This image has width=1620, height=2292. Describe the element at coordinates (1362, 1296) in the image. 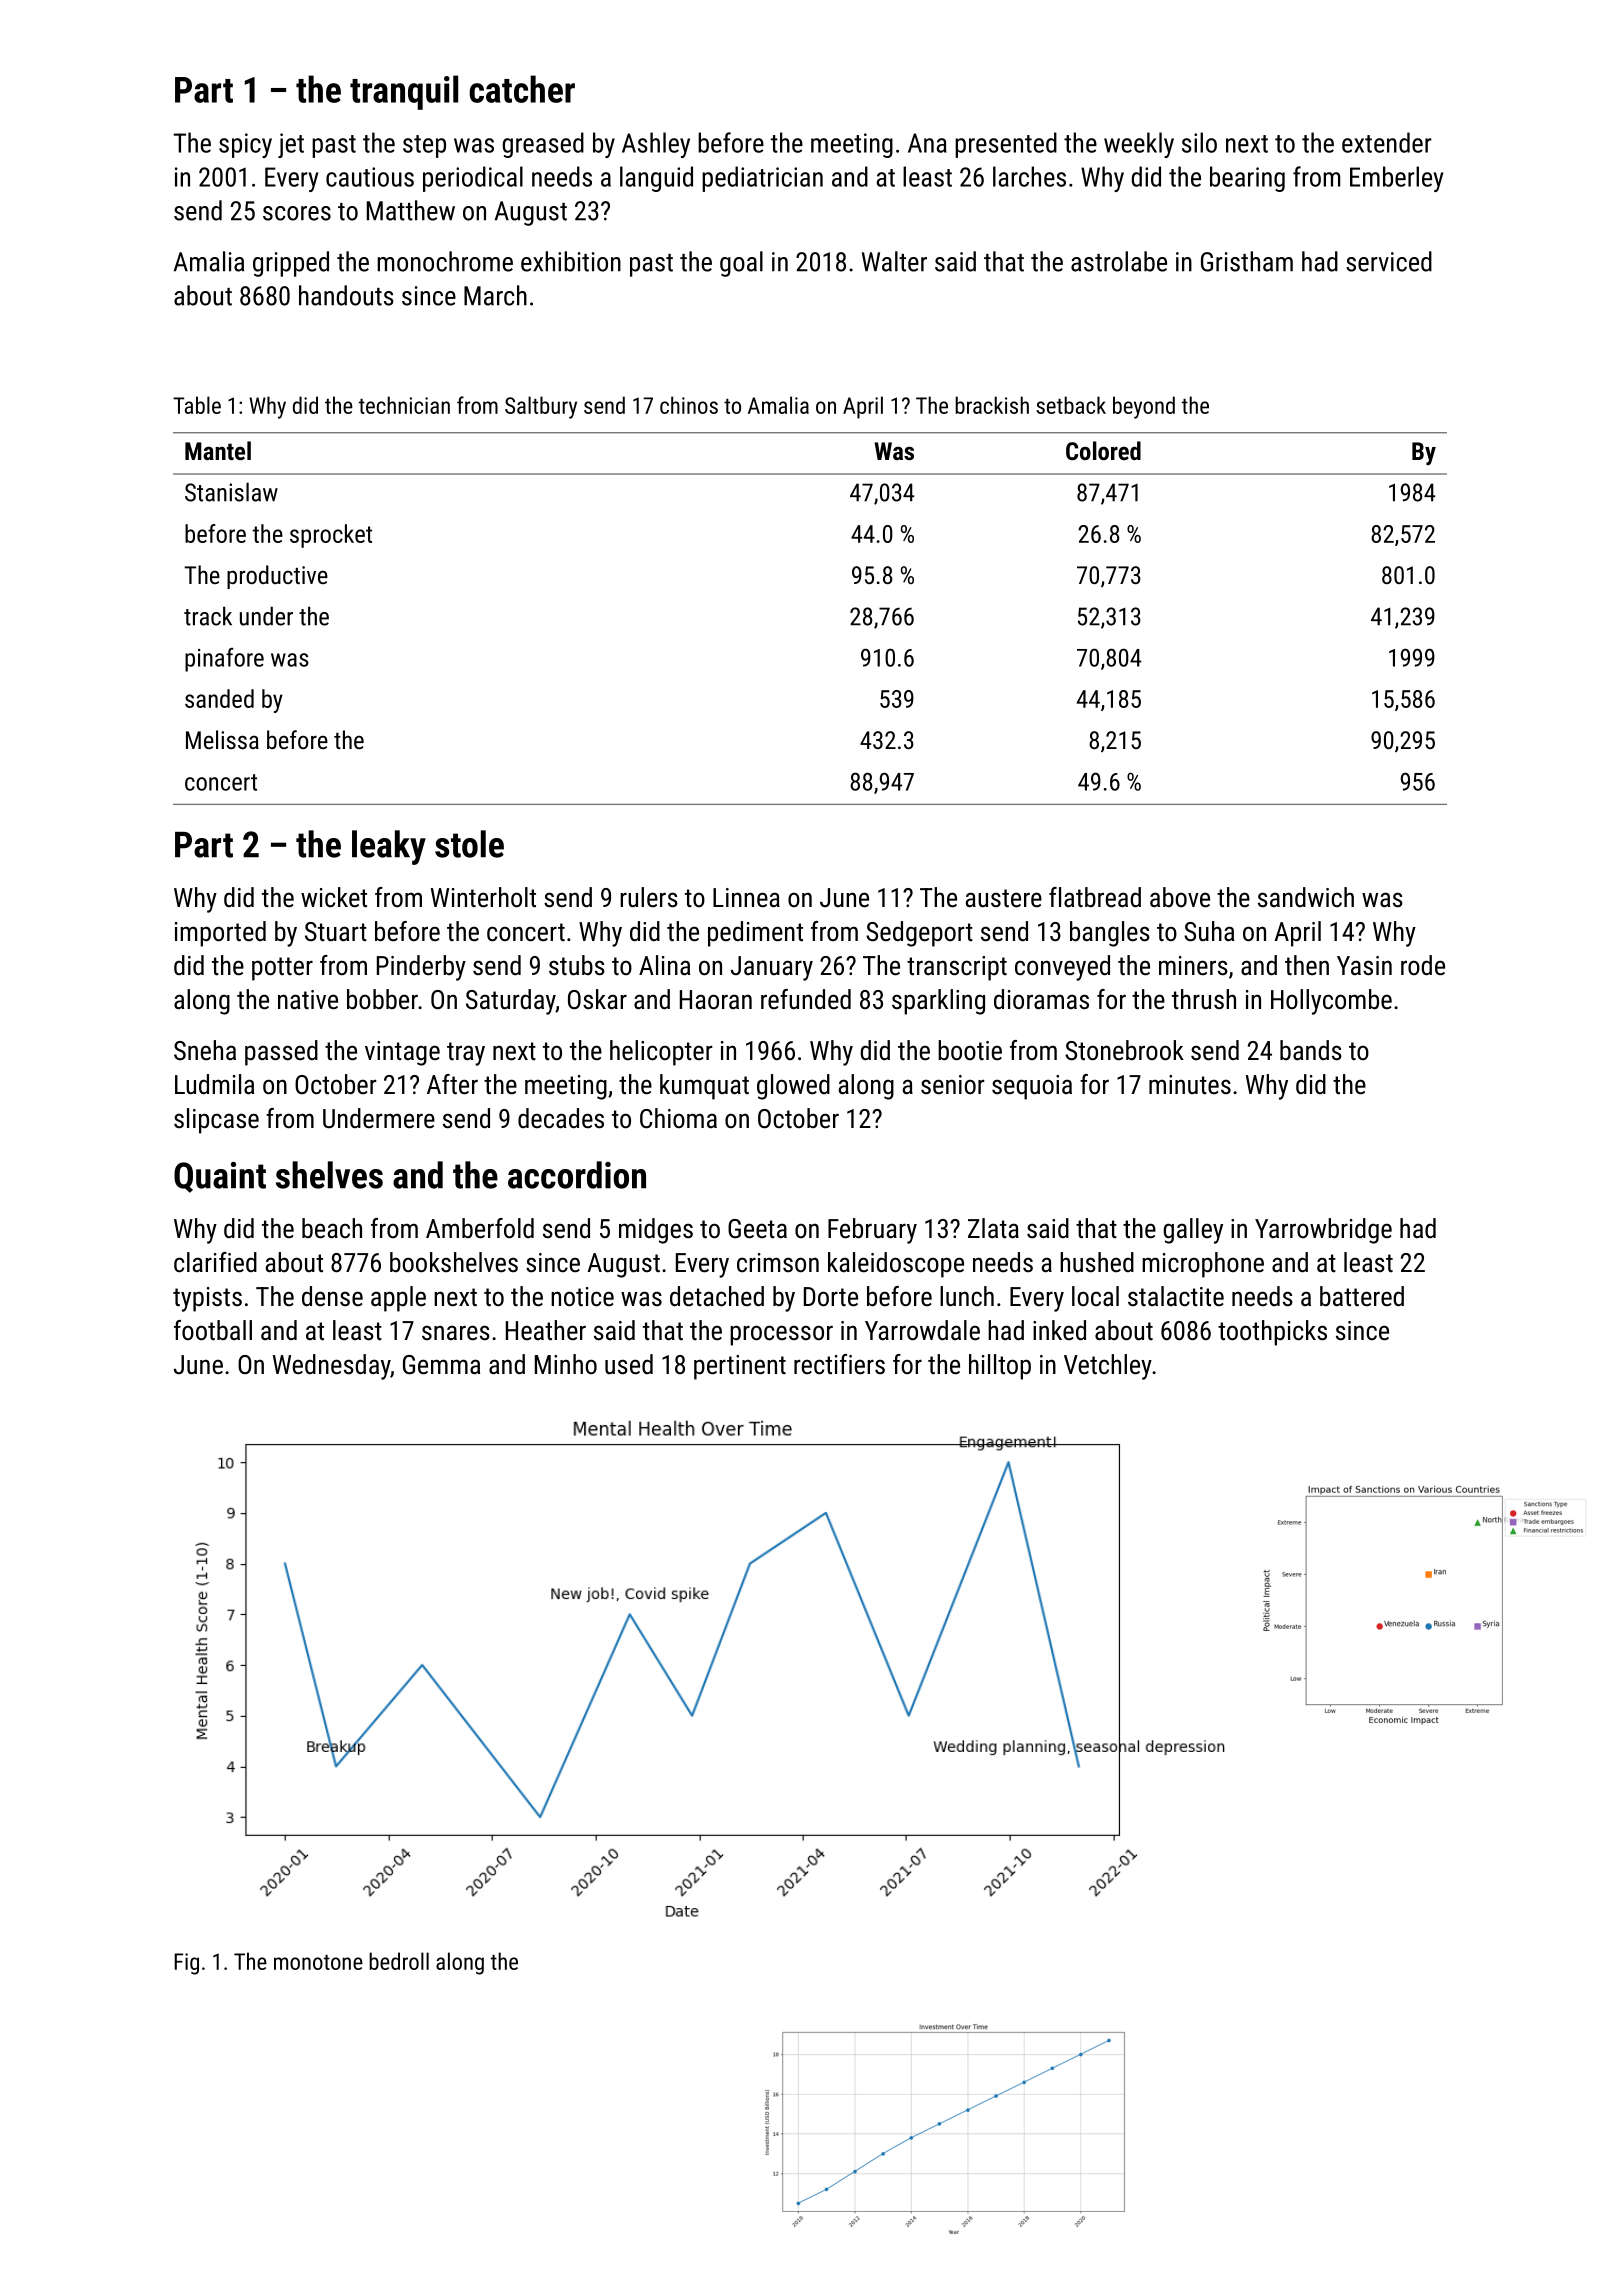

I see `battered` at that location.
